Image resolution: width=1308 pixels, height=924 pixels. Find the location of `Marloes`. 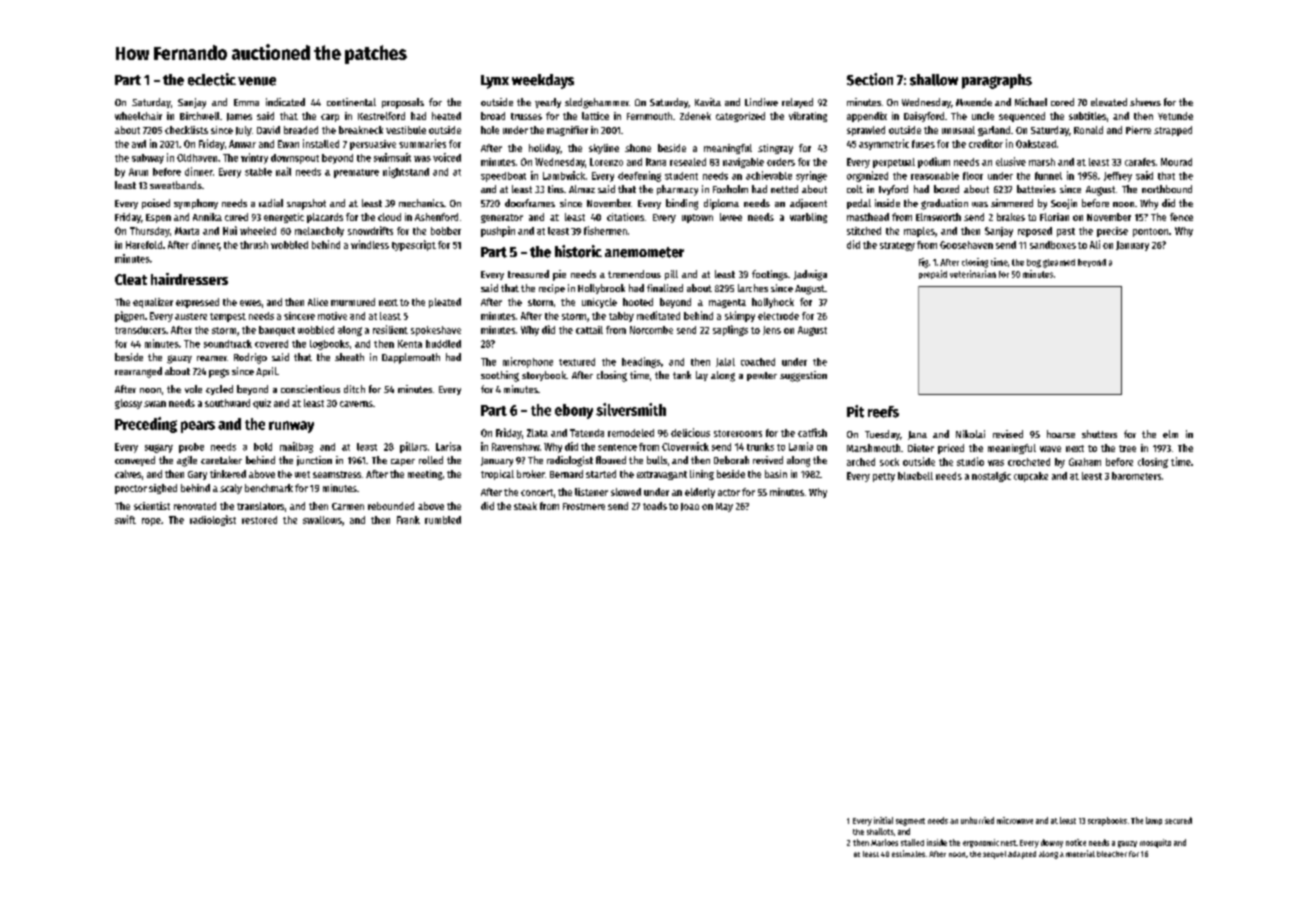

Marloes is located at coordinates (884, 842).
